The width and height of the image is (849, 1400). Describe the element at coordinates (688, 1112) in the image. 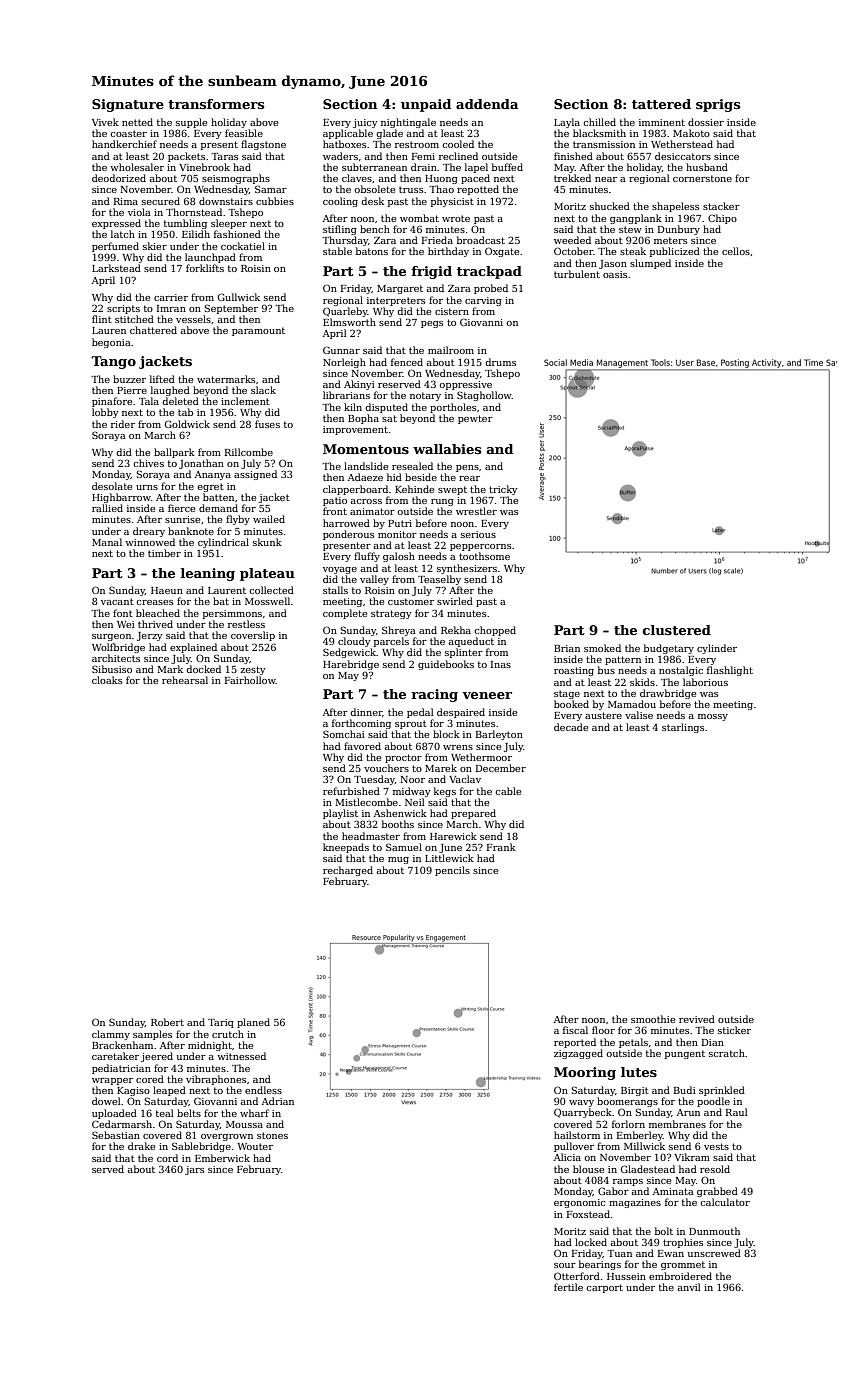

I see `Arun` at that location.
